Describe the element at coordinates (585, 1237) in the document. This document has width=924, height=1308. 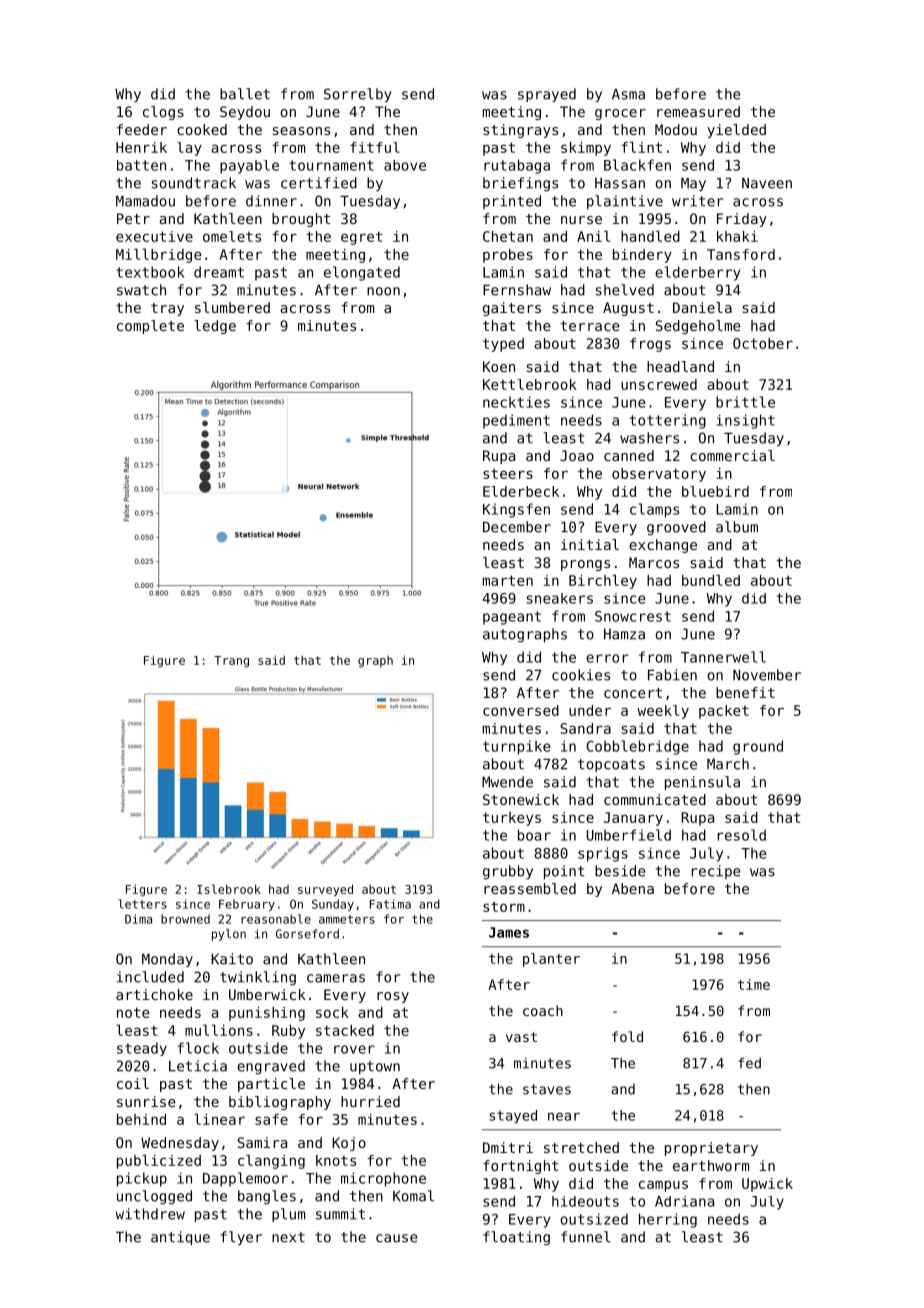
I see `funnel` at that location.
